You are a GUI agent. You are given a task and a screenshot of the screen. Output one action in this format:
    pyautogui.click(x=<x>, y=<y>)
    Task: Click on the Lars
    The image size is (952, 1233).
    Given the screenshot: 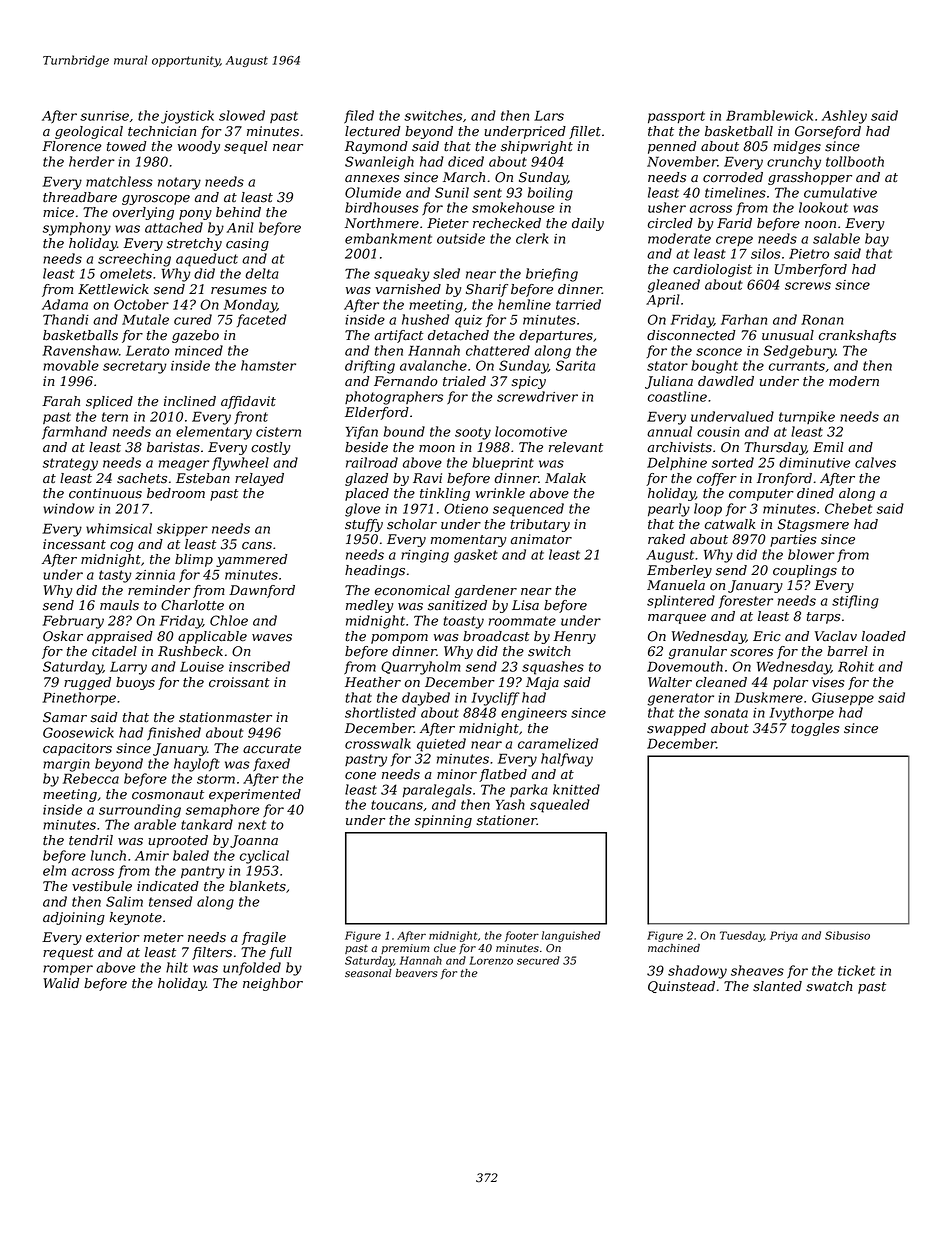 What is the action you would take?
    pyautogui.click(x=549, y=116)
